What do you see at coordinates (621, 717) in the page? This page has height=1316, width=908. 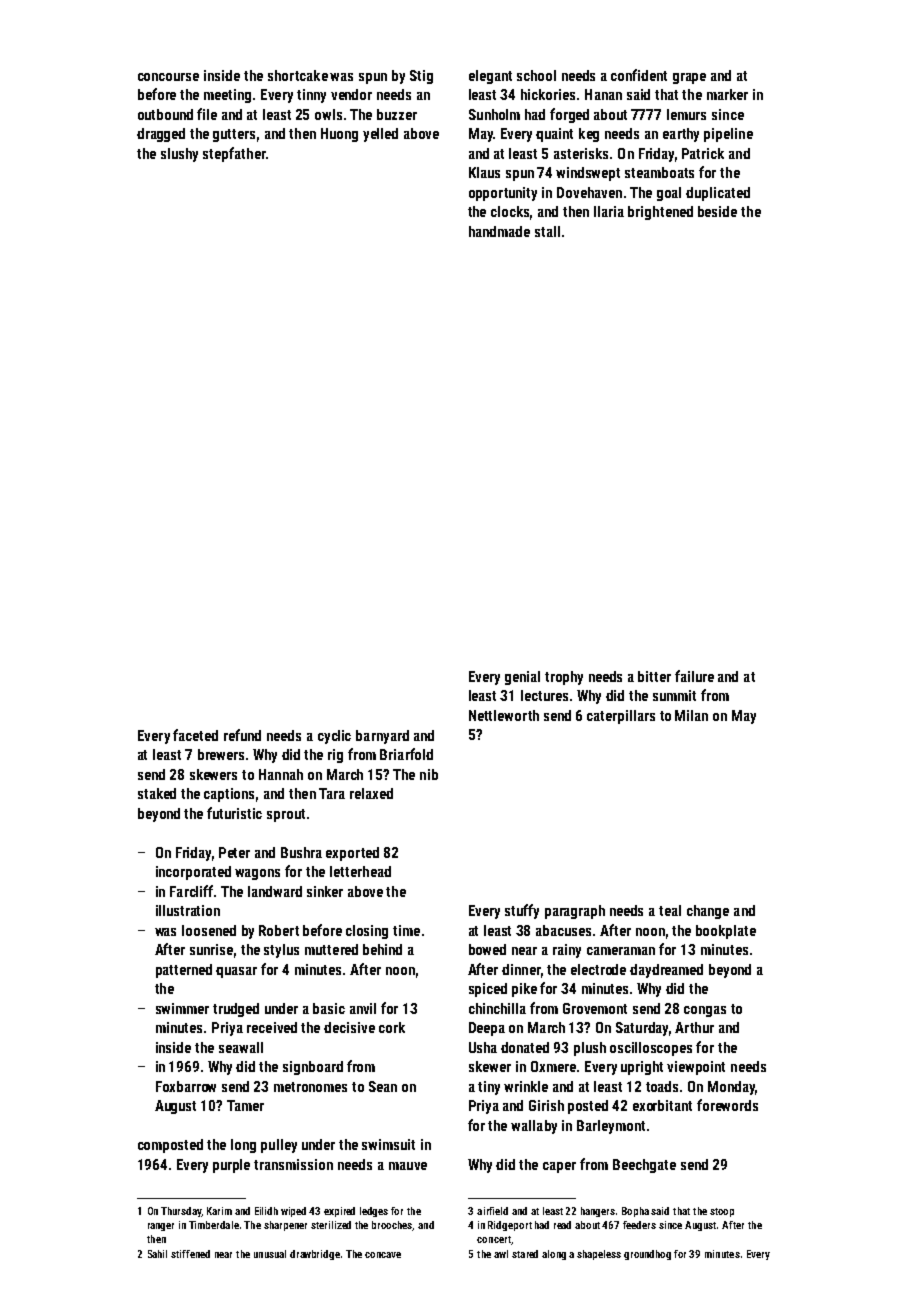 I see `caterpillars` at bounding box center [621, 717].
